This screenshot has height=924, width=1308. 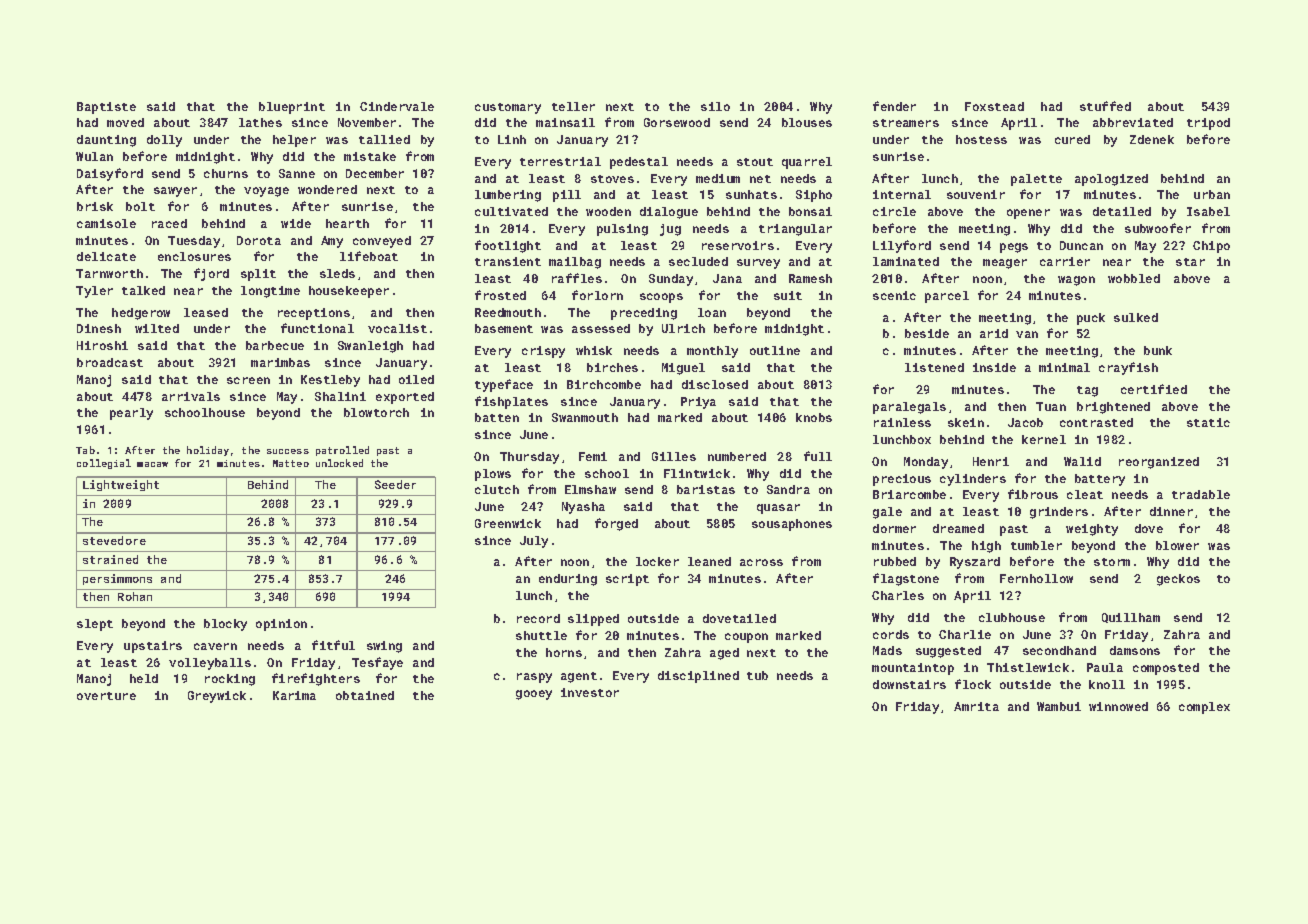 What do you see at coordinates (106, 696) in the screenshot?
I see `overture` at bounding box center [106, 696].
